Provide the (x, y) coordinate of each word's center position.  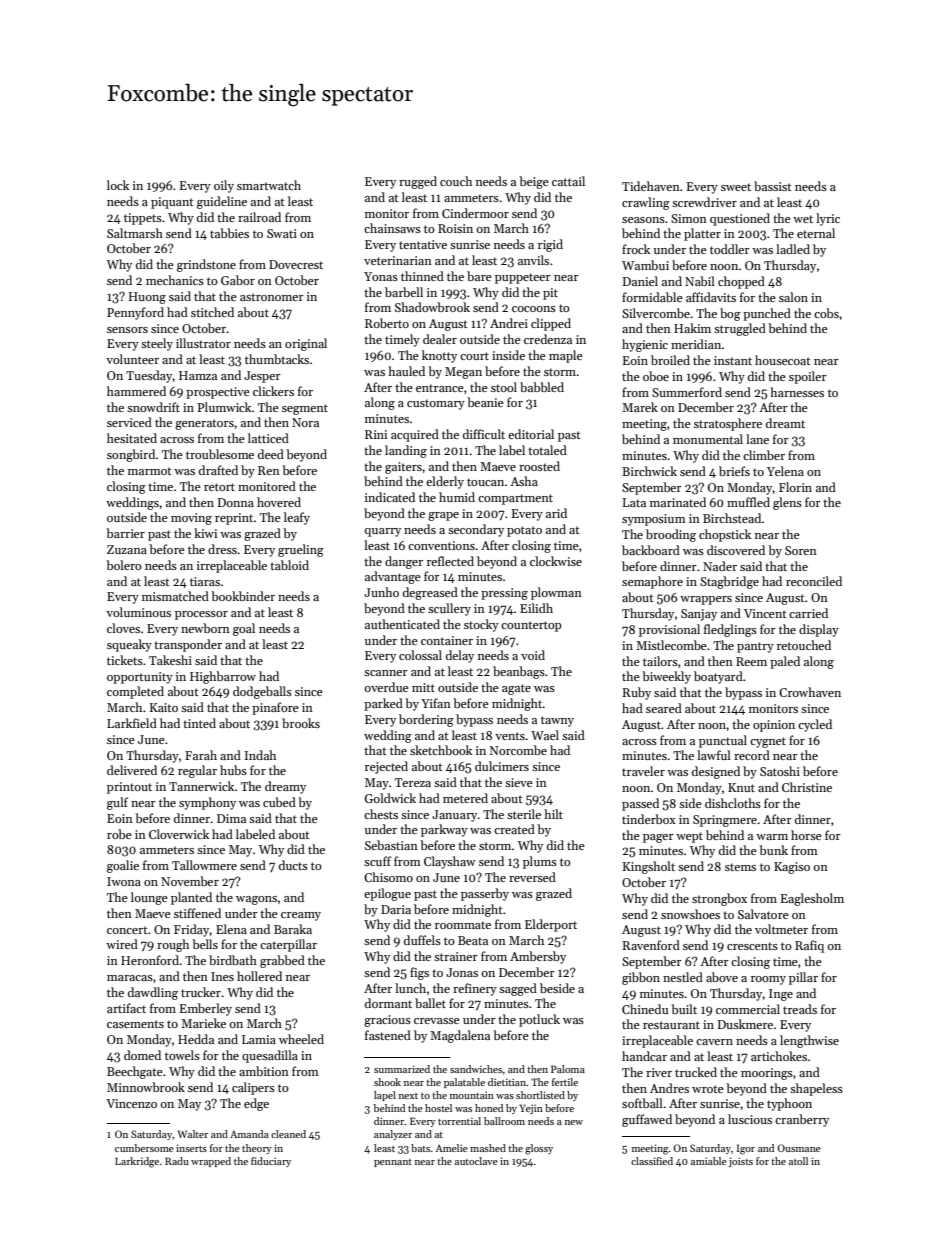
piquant (172, 203)
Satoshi (780, 771)
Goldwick (390, 798)
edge (256, 1104)
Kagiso (792, 868)
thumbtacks (277, 359)
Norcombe (518, 750)
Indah (260, 755)
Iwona (124, 881)
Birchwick (649, 471)
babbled (542, 387)
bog (730, 314)
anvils (533, 260)
